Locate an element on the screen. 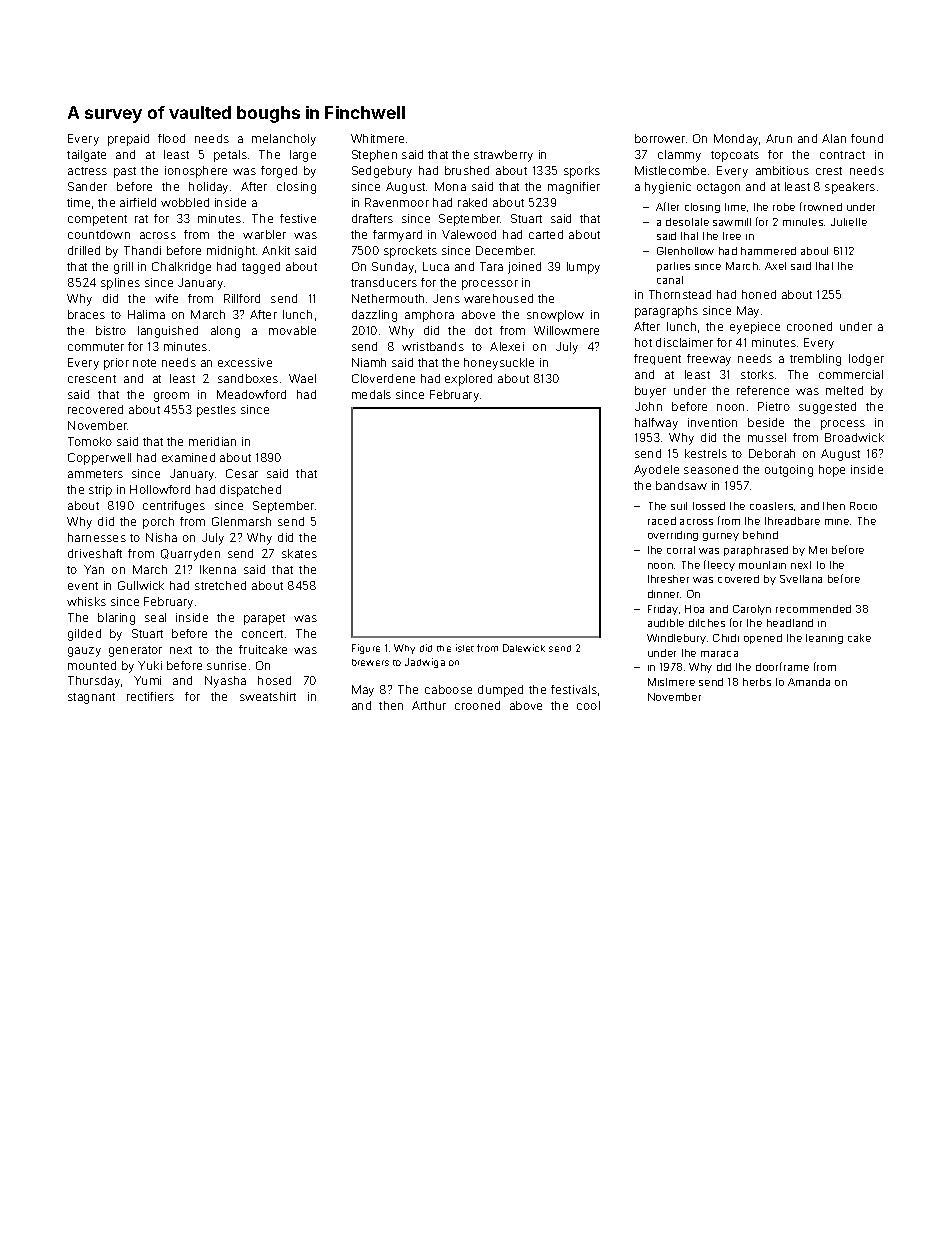 Image resolution: width=952 pixels, height=1233 pixels. farmyard is located at coordinates (397, 236).
